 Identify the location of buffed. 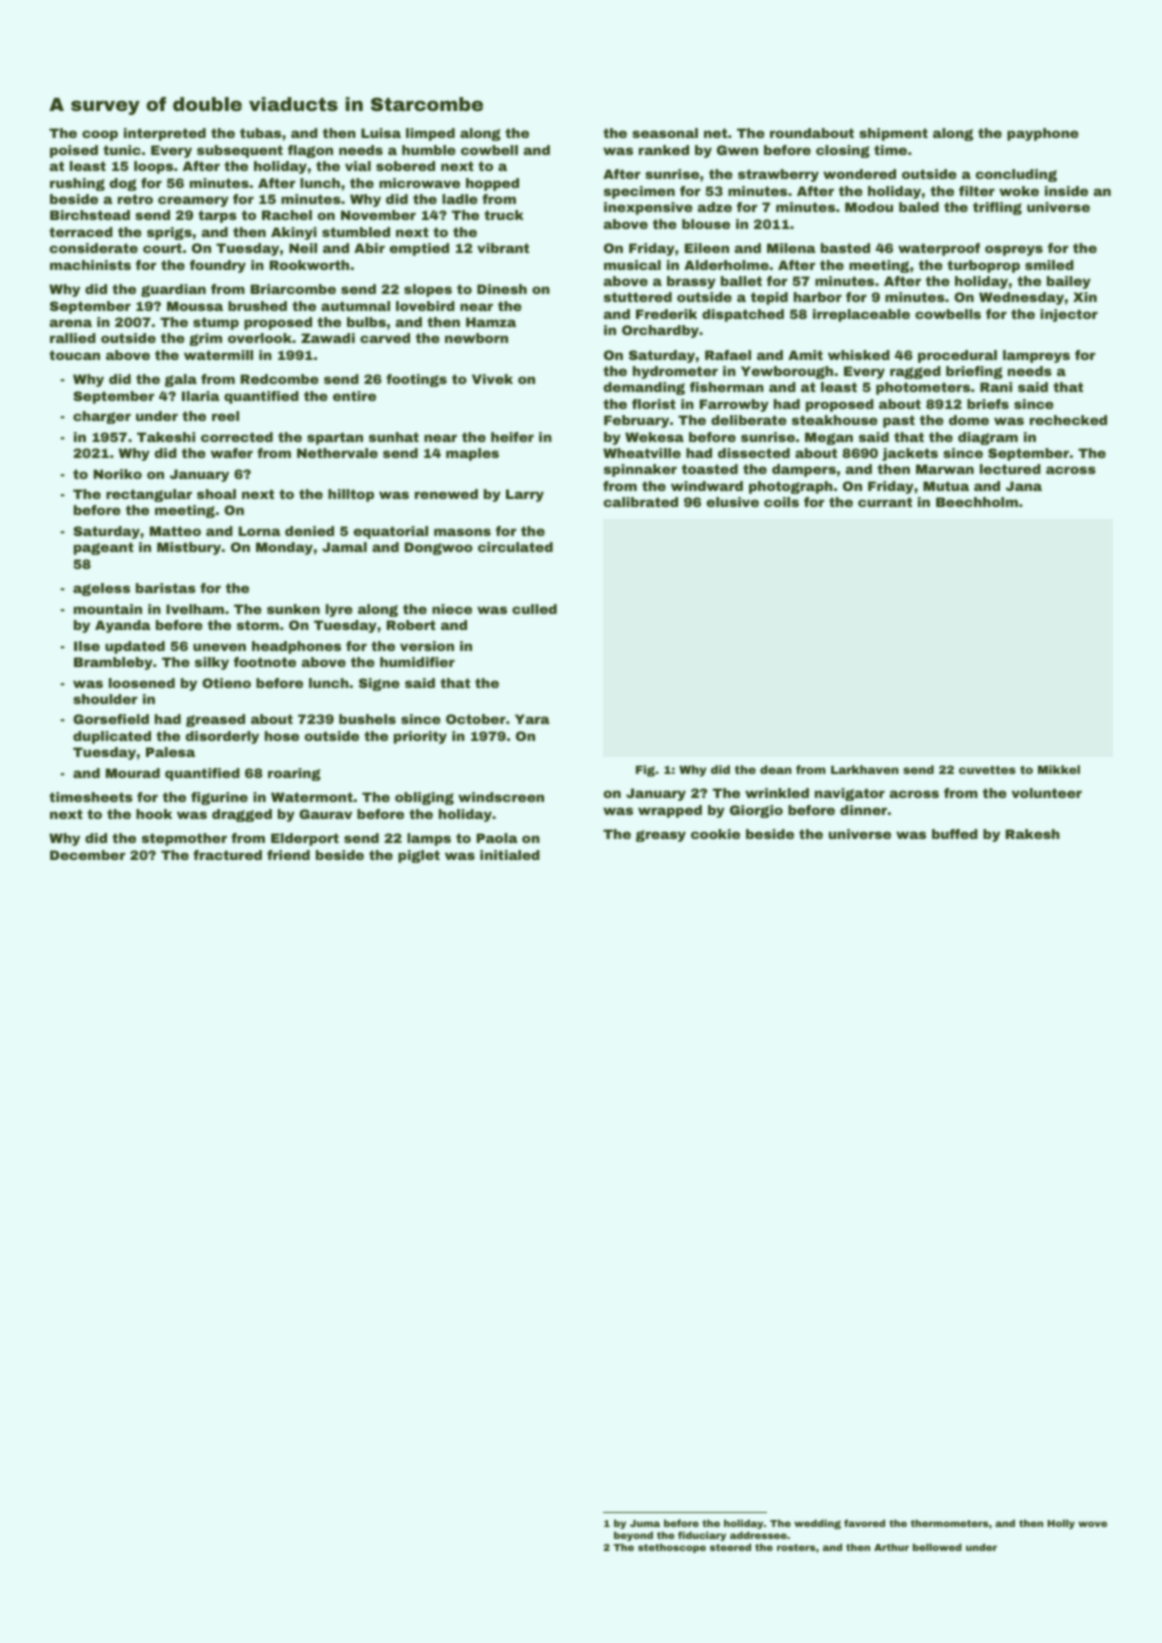
(955, 834).
